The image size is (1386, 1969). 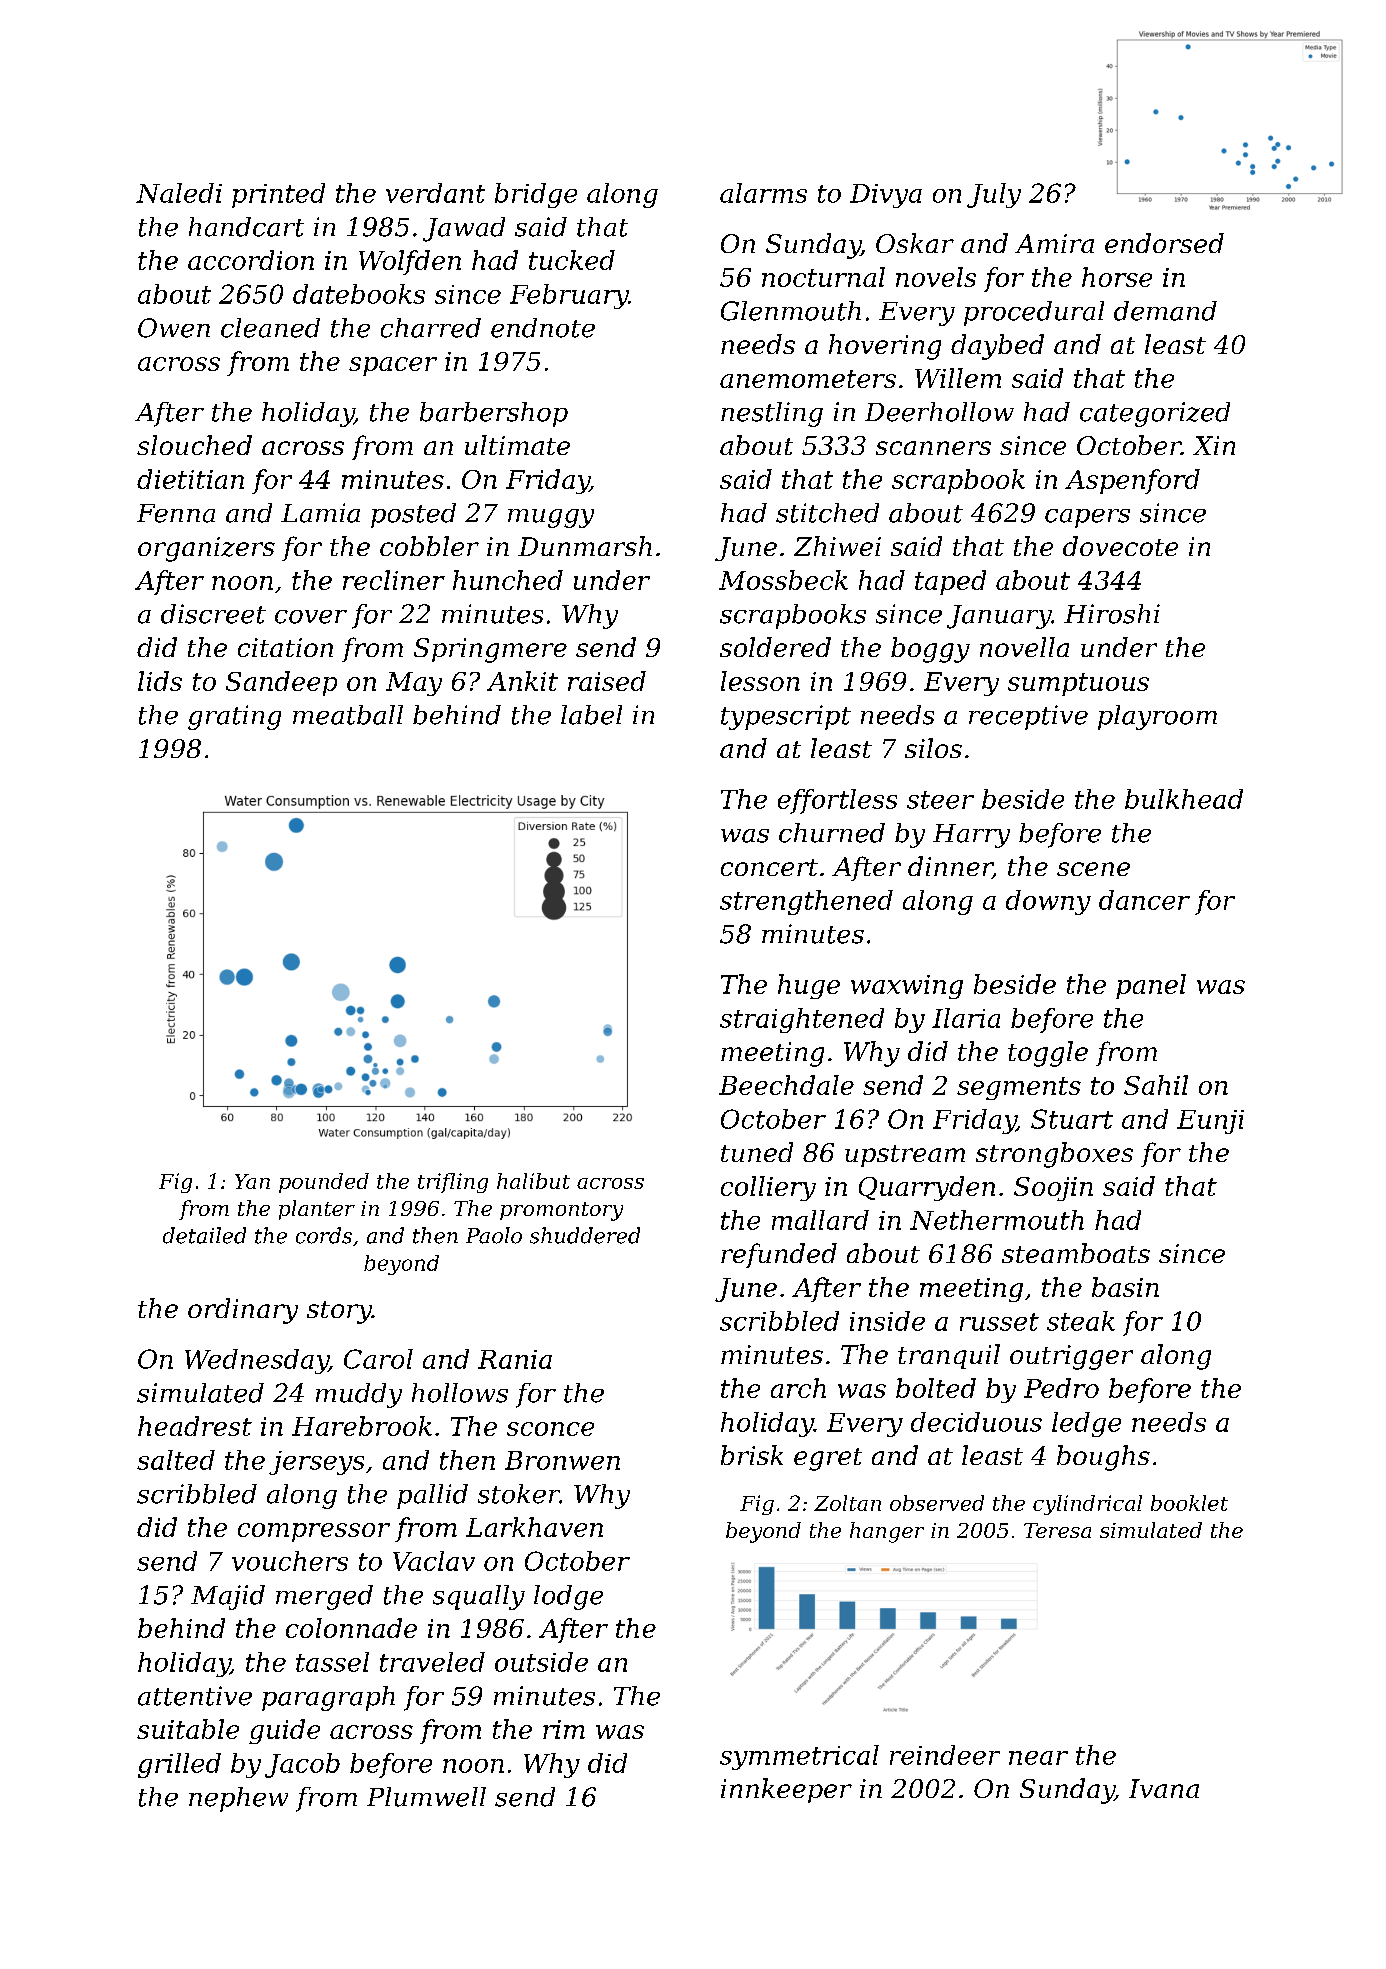 I want to click on stitched, so click(x=827, y=513).
